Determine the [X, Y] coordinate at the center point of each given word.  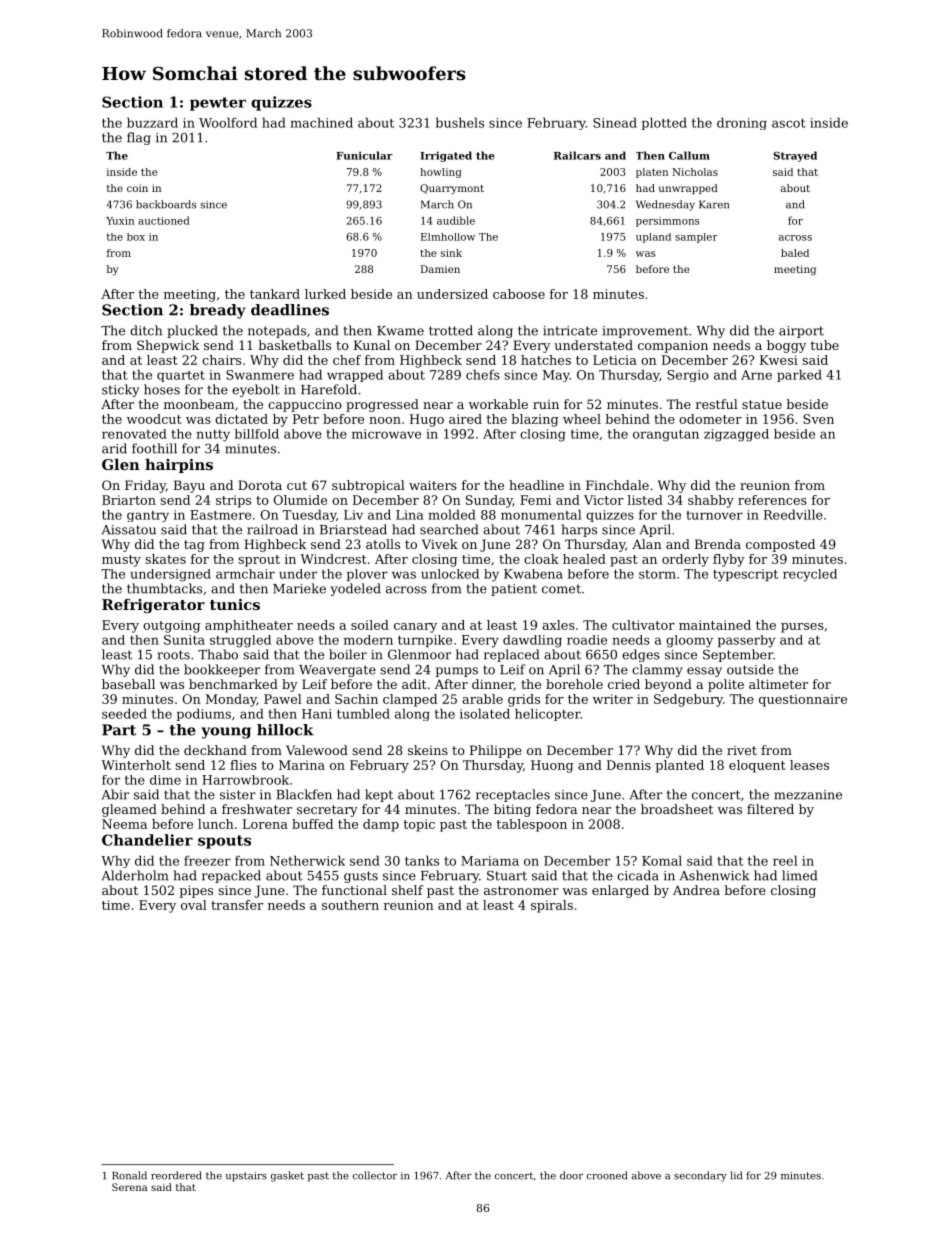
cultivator [643, 625]
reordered [176, 1175]
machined [321, 122]
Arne [756, 375]
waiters [433, 485]
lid [736, 1175]
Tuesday [309, 515]
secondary [700, 1176]
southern [350, 905]
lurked [325, 294]
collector [375, 1175]
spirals [552, 906]
